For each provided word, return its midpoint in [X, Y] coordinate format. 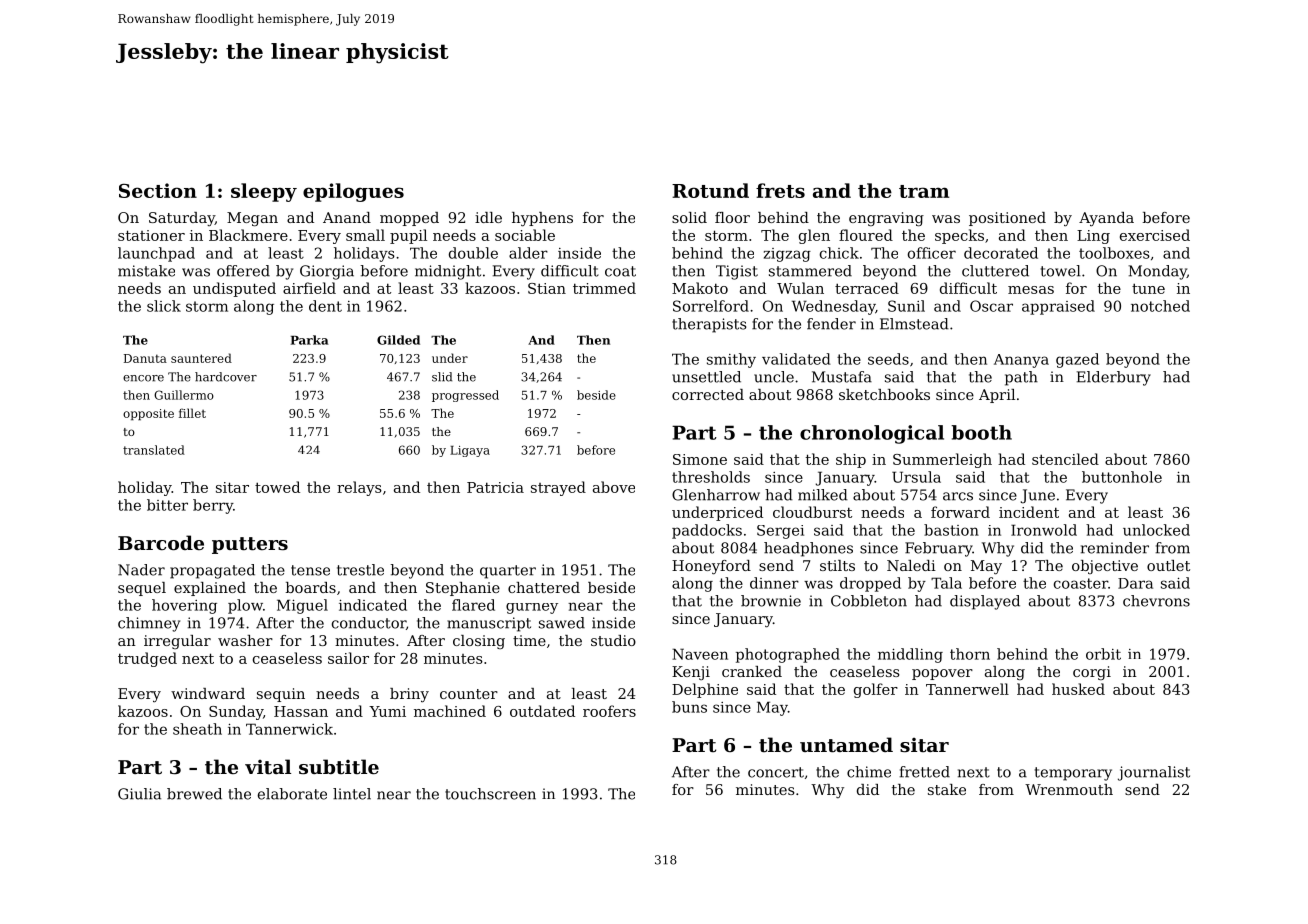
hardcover [226, 377]
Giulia [139, 794]
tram [924, 191]
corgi [1092, 673]
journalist [1154, 773]
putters [250, 545]
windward [208, 693]
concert [776, 772]
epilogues [353, 192]
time [529, 640]
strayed [558, 488]
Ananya [1021, 361]
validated [796, 359]
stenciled [1065, 459]
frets [780, 190]
